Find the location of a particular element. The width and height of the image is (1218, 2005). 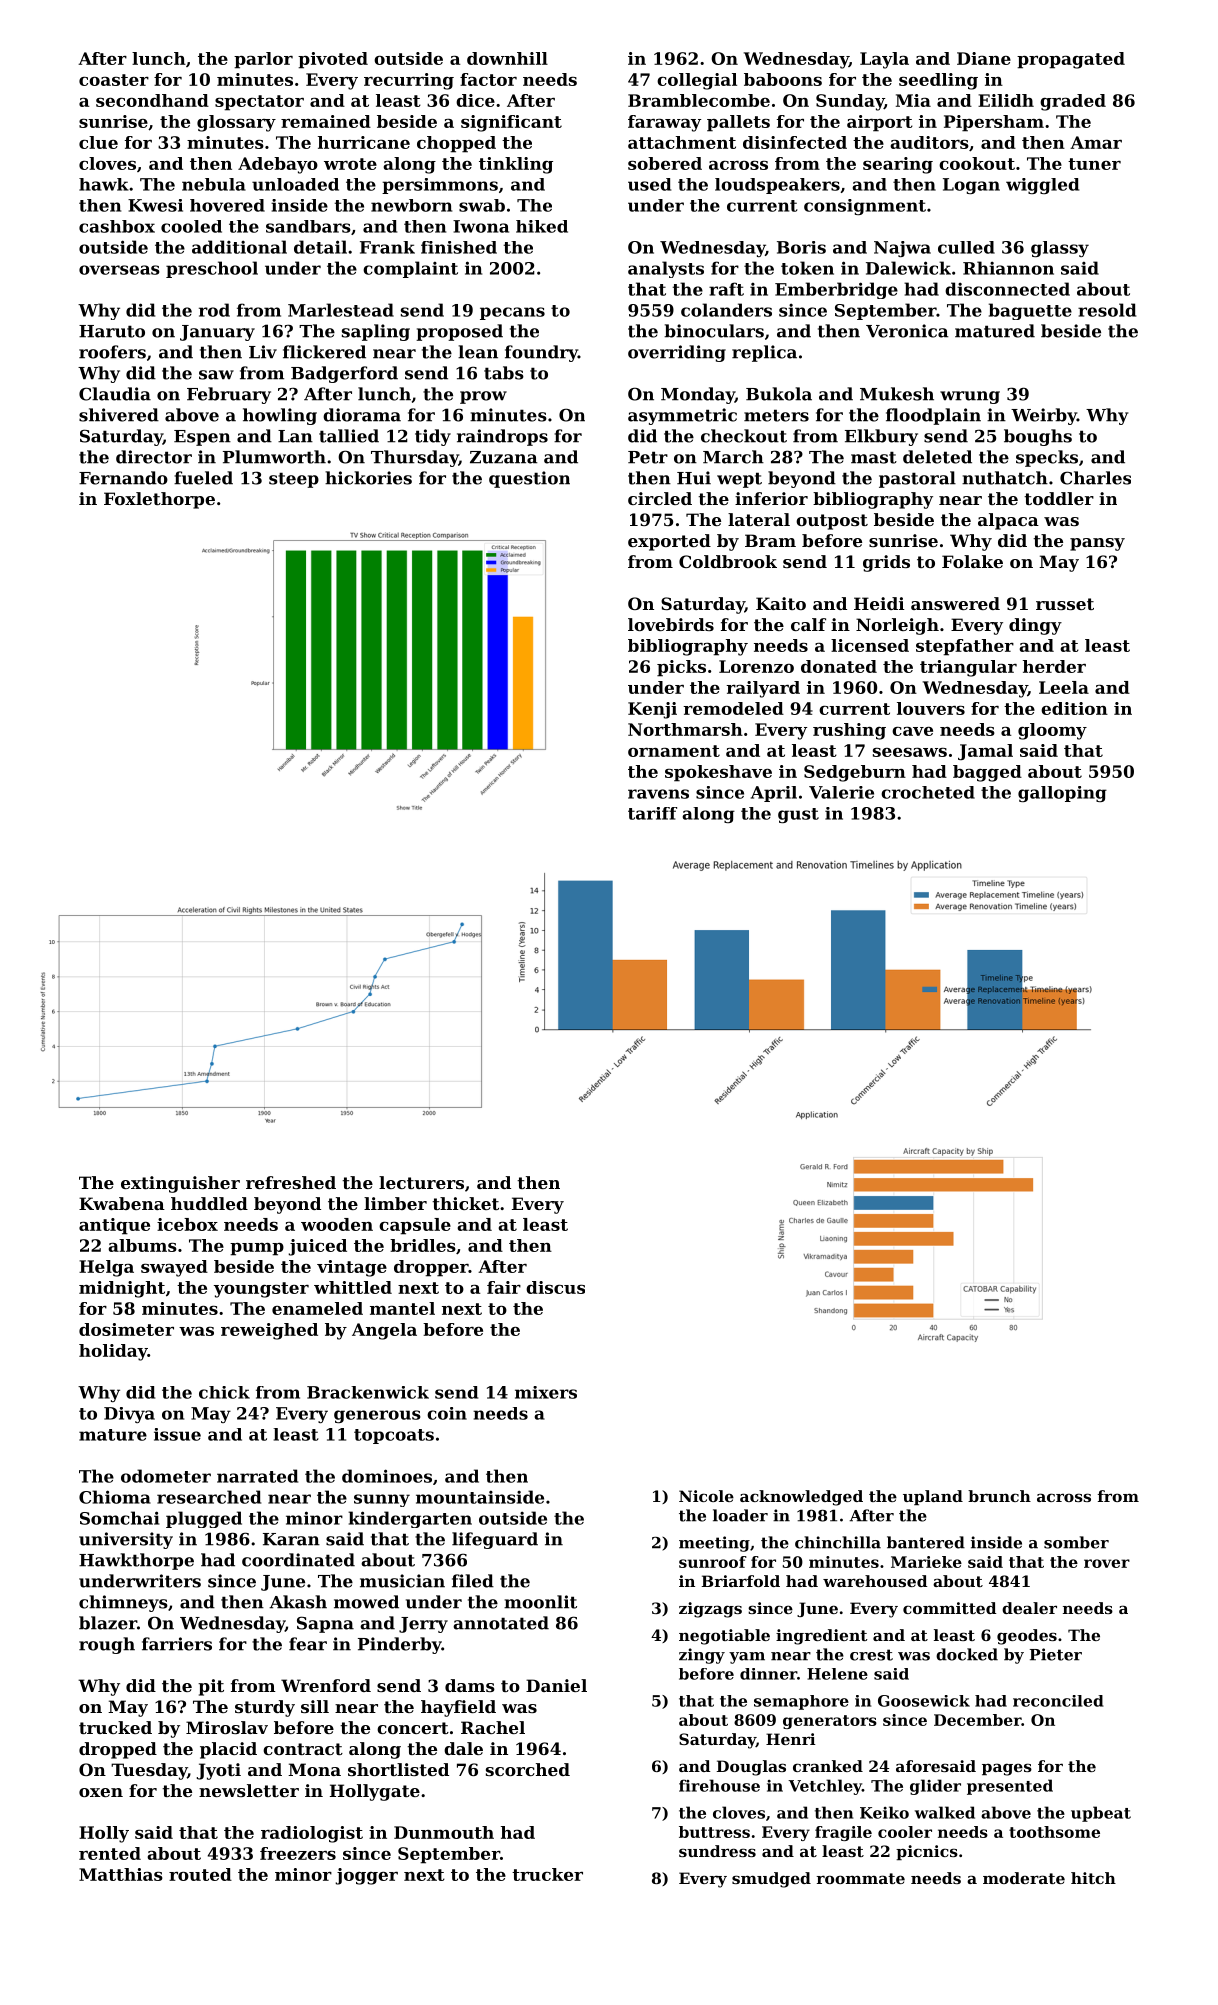

clue is located at coordinates (98, 142).
